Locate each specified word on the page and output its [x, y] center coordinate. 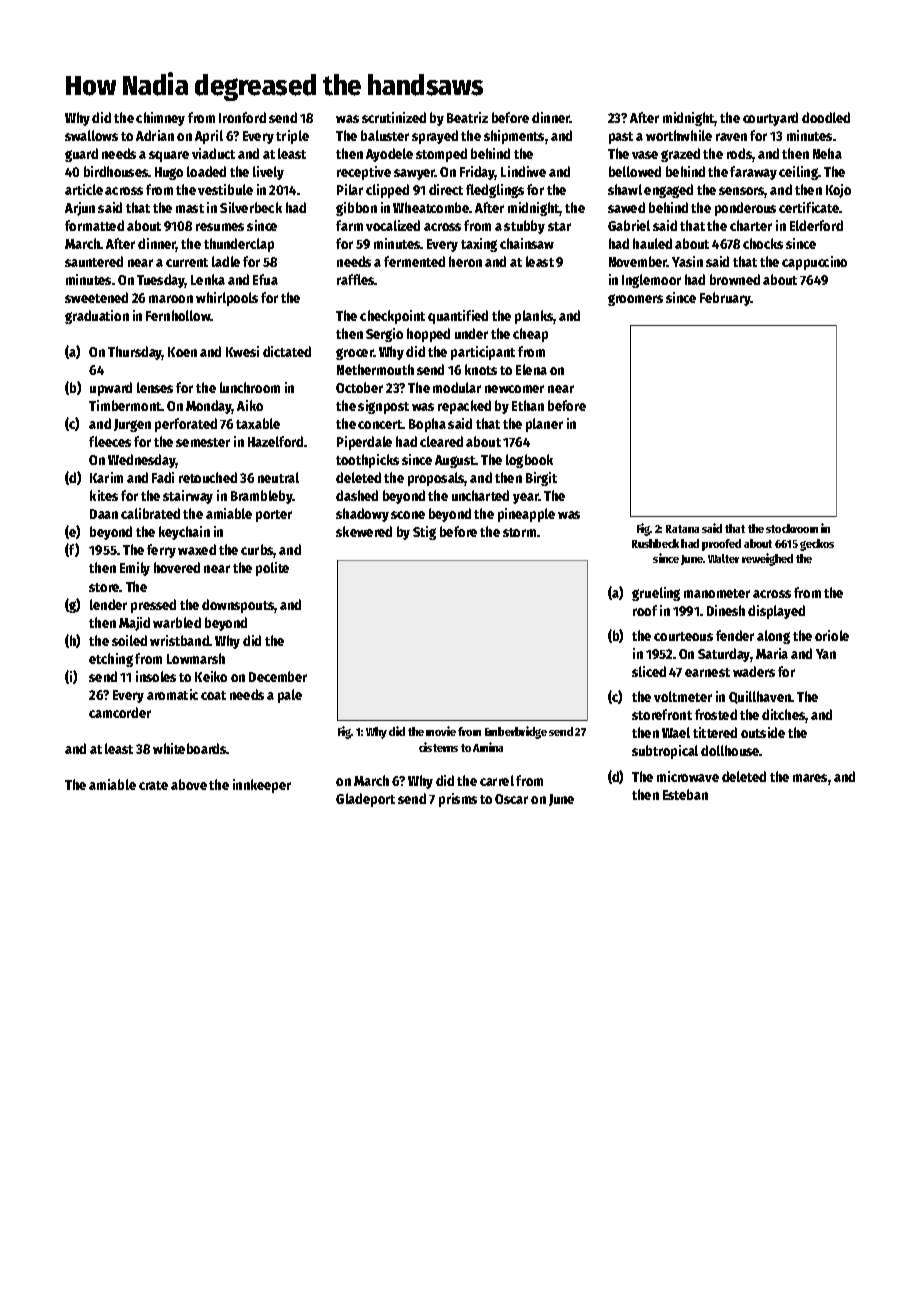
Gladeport [365, 800]
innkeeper [262, 786]
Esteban [685, 794]
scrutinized [394, 117]
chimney [160, 119]
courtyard [770, 119]
